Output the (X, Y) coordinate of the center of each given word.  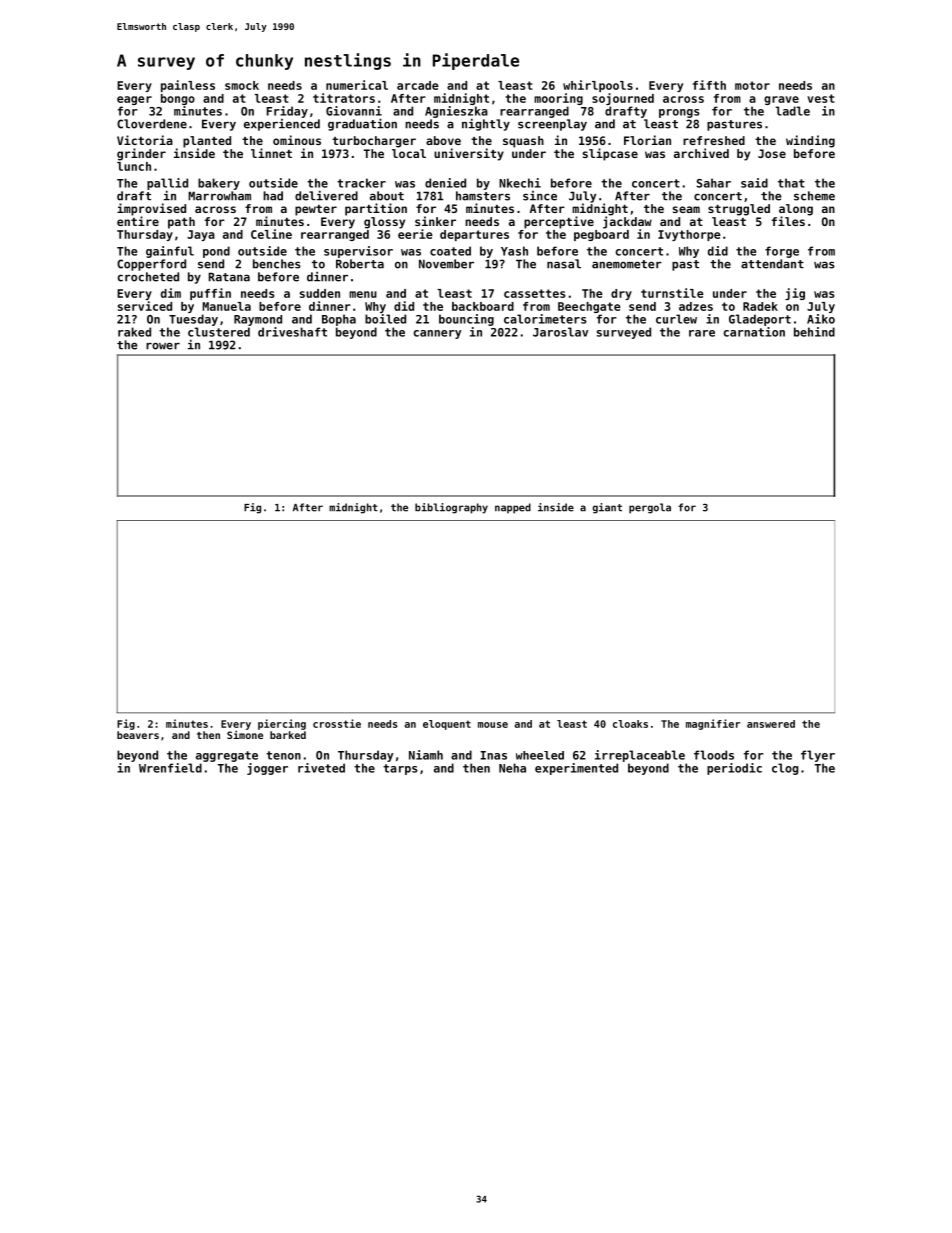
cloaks (630, 724)
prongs (679, 113)
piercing (282, 724)
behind (814, 332)
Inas (493, 755)
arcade (418, 85)
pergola (650, 508)
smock (242, 85)
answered (771, 724)
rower (163, 346)
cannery (437, 334)
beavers (138, 735)
